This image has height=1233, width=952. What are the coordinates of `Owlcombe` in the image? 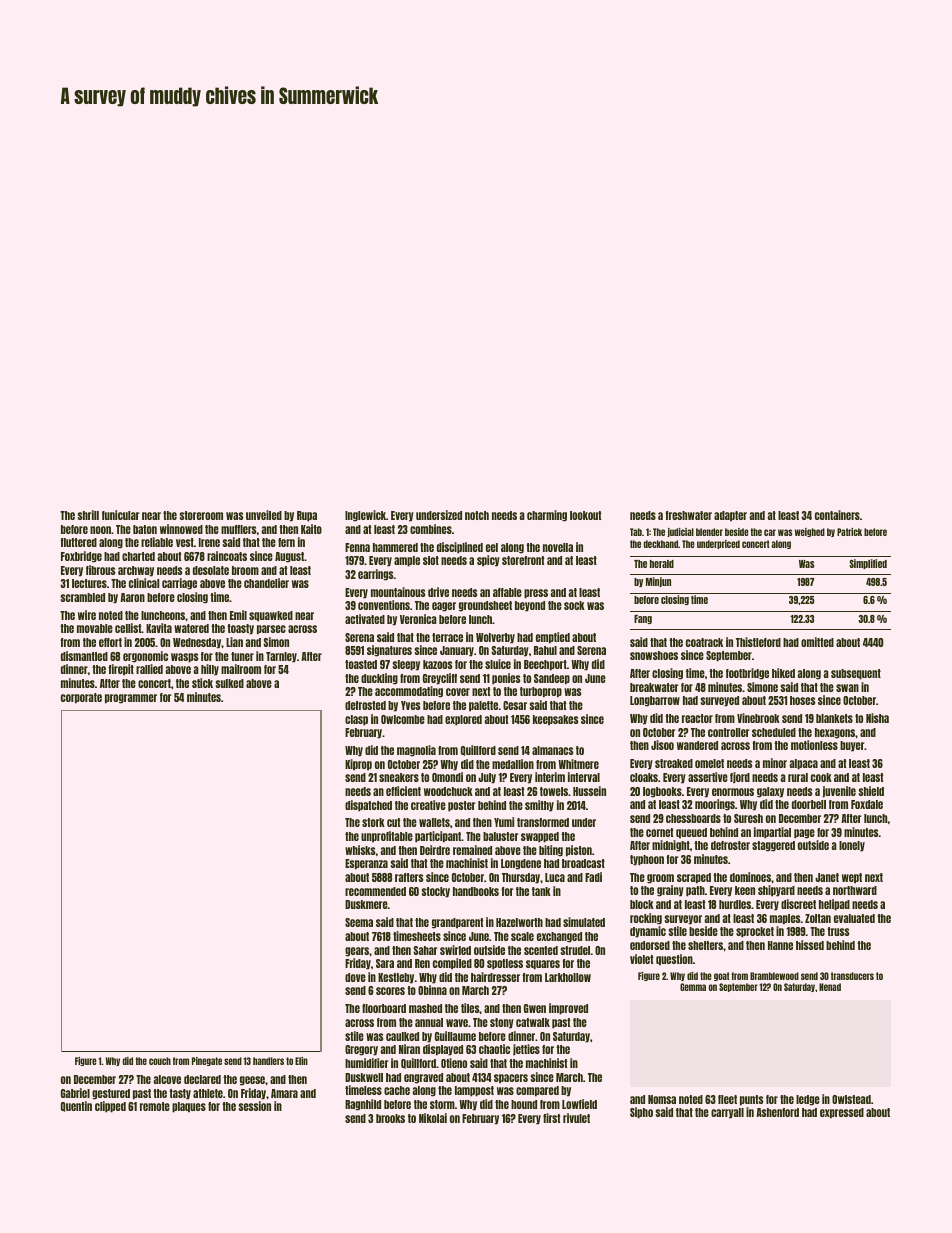 It's located at (403, 719).
